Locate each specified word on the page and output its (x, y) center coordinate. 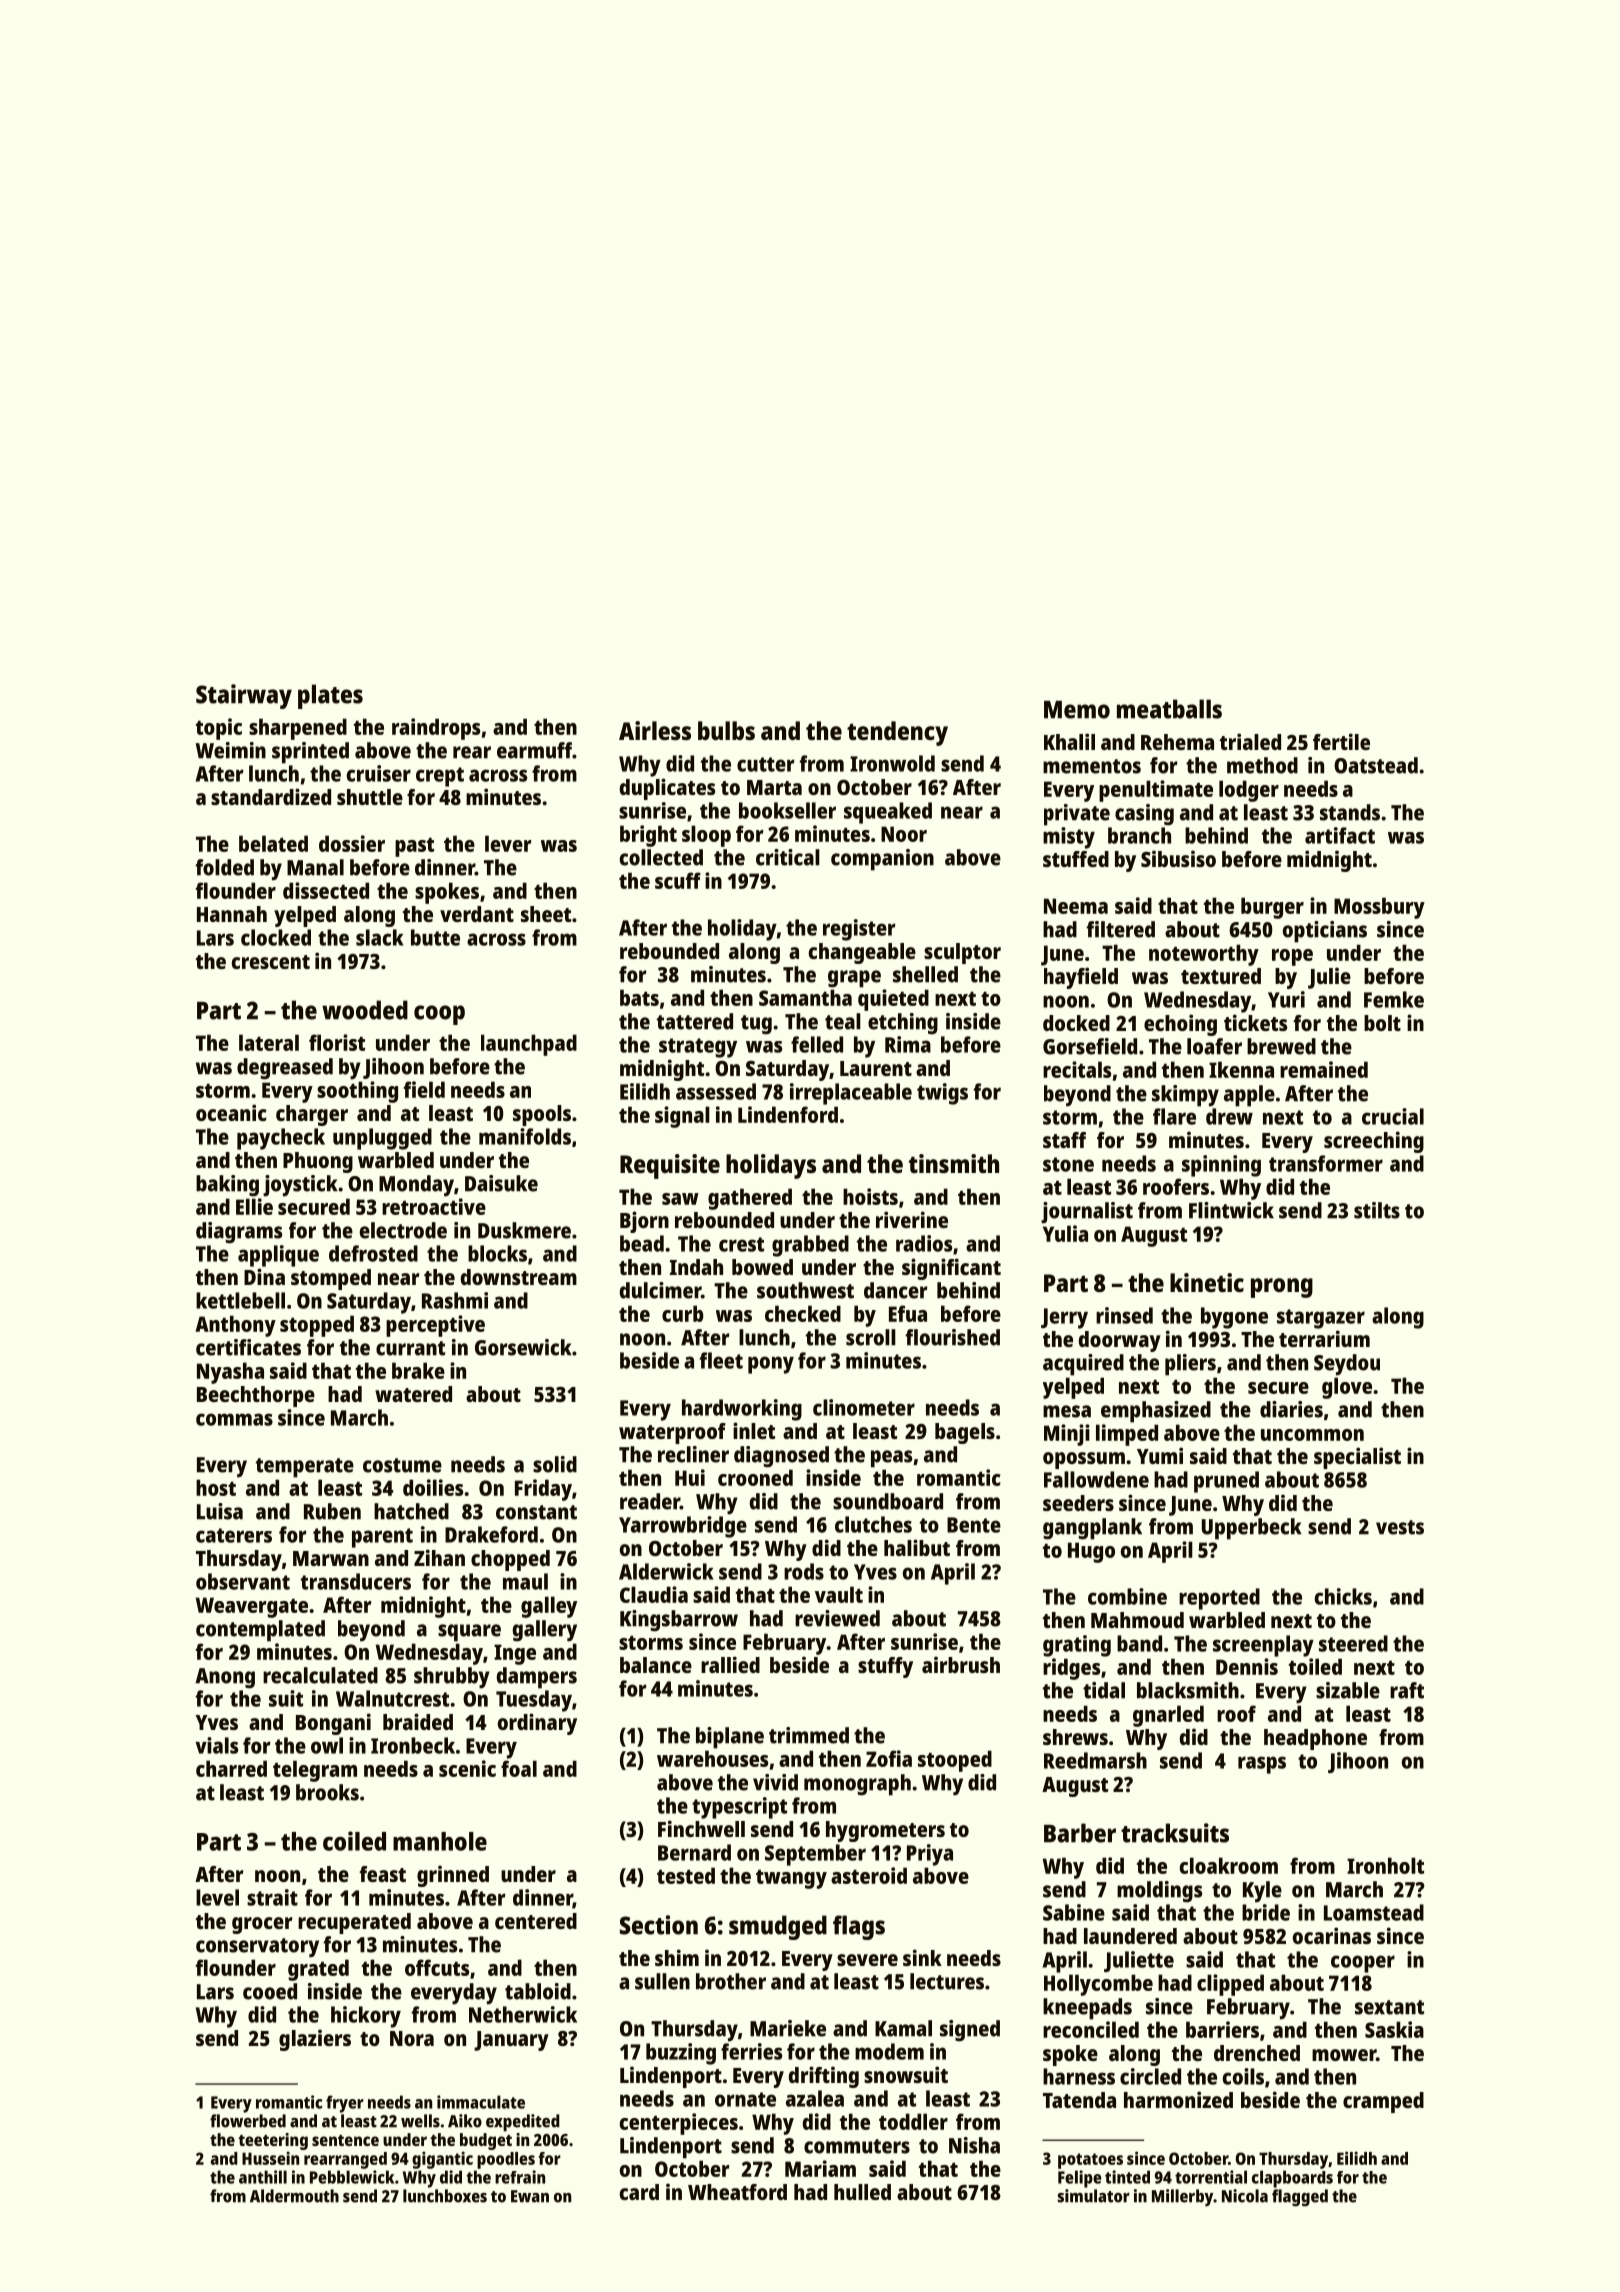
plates (330, 696)
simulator (1094, 2196)
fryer (345, 2104)
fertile (1341, 741)
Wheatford (737, 2192)
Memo (1077, 710)
